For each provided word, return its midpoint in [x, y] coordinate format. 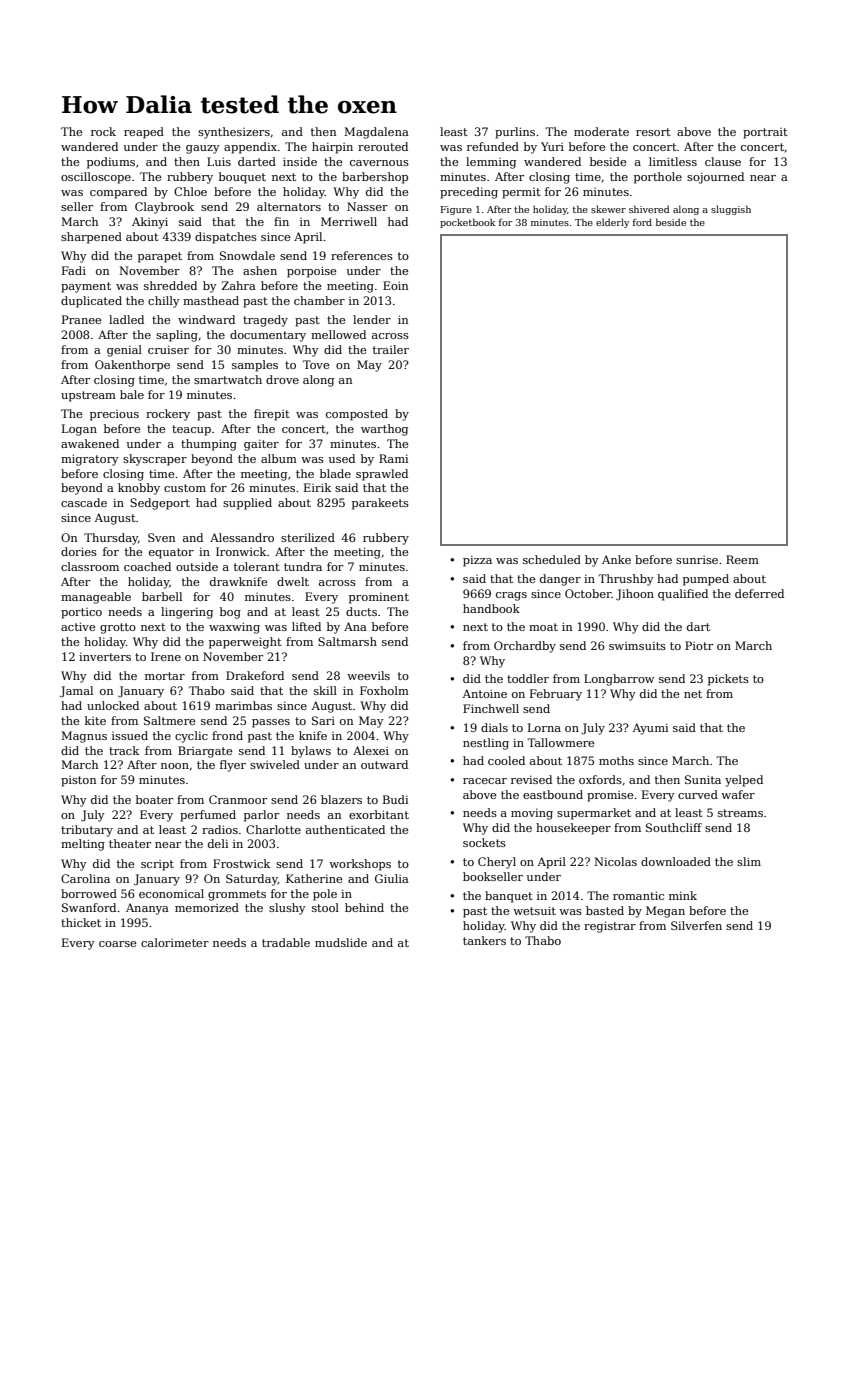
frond [227, 735]
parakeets [380, 504]
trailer [391, 349]
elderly [612, 223]
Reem [742, 559]
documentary [268, 336]
